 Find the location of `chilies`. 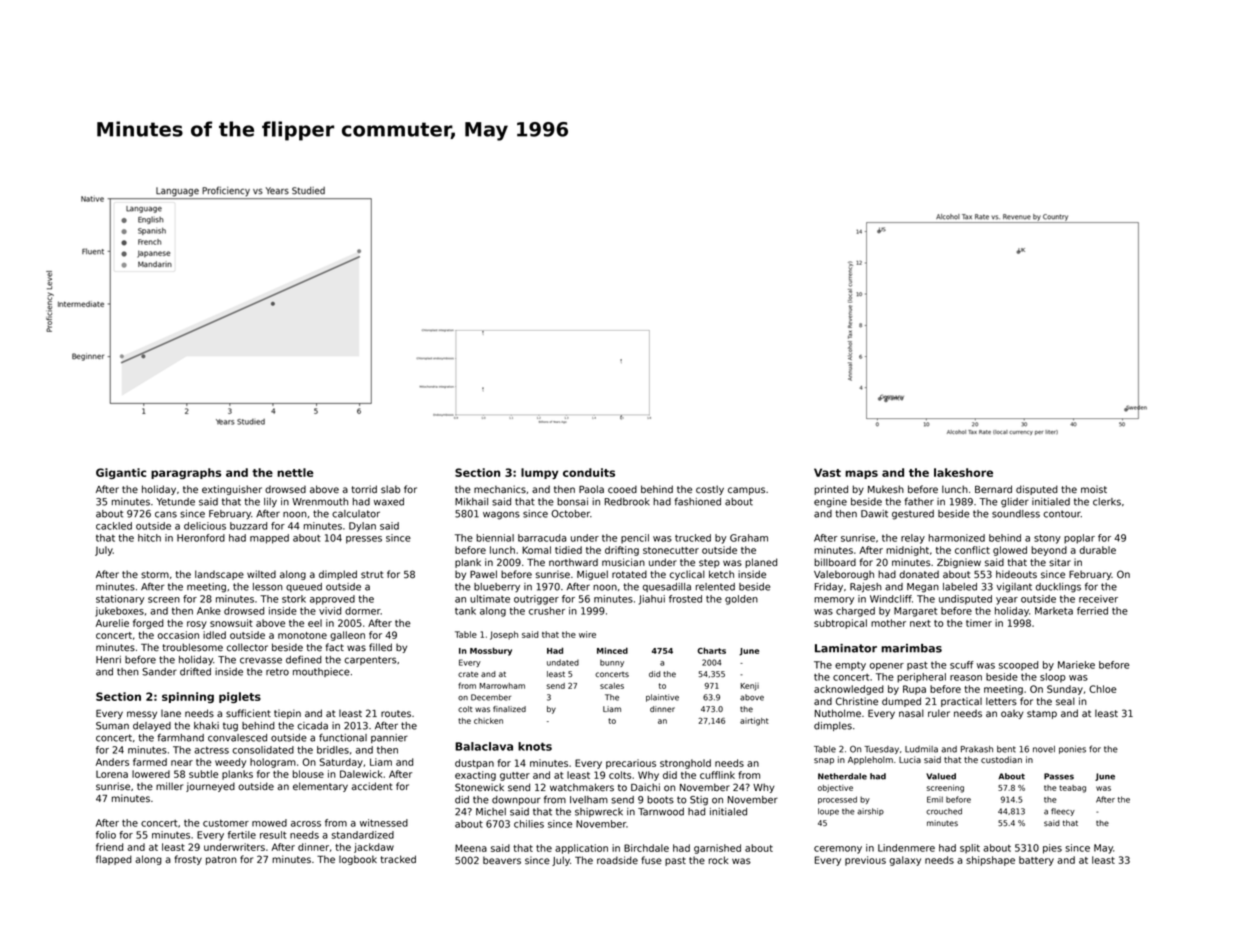

chilies is located at coordinates (529, 824).
